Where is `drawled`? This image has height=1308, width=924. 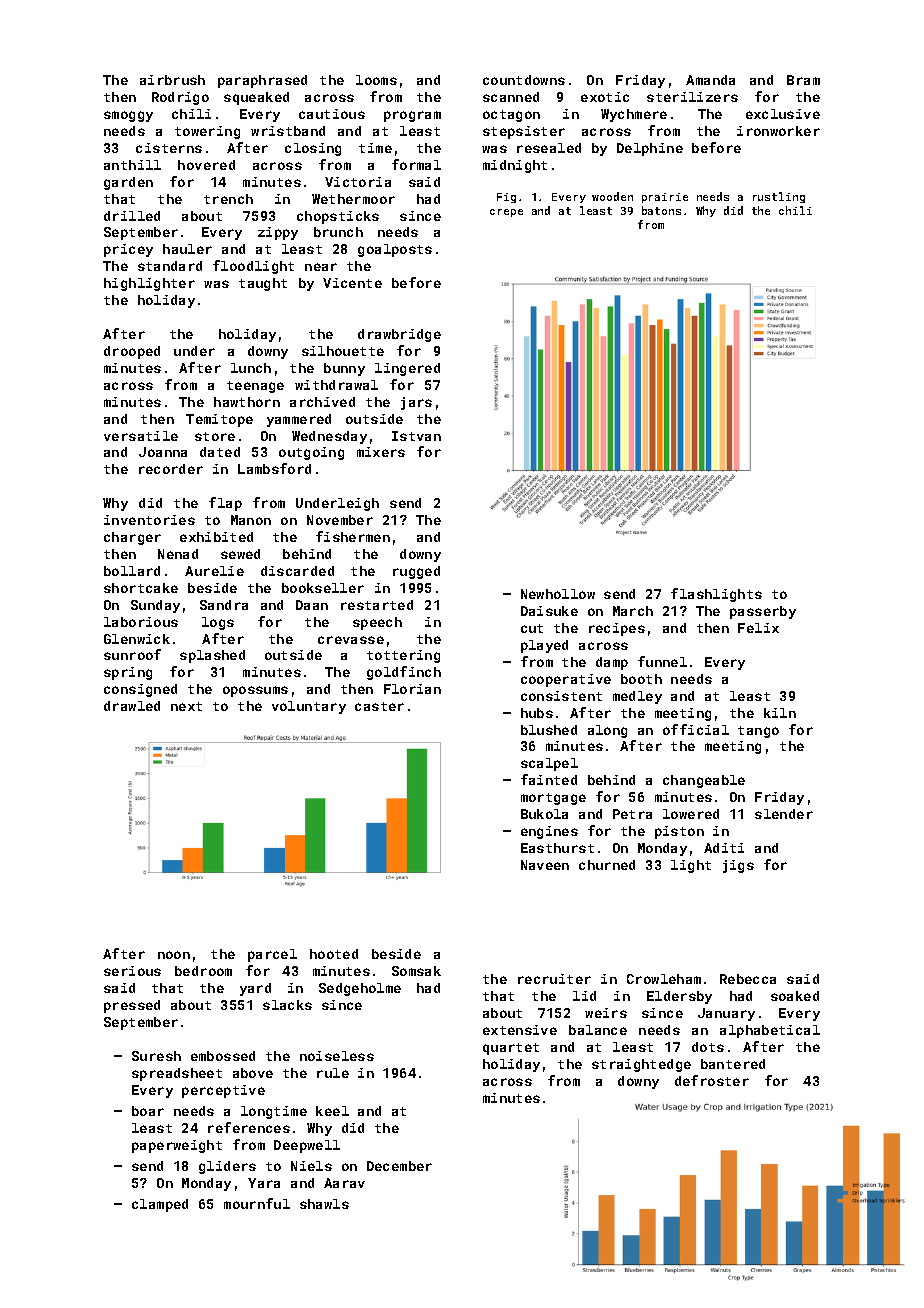 drawled is located at coordinates (132, 706).
